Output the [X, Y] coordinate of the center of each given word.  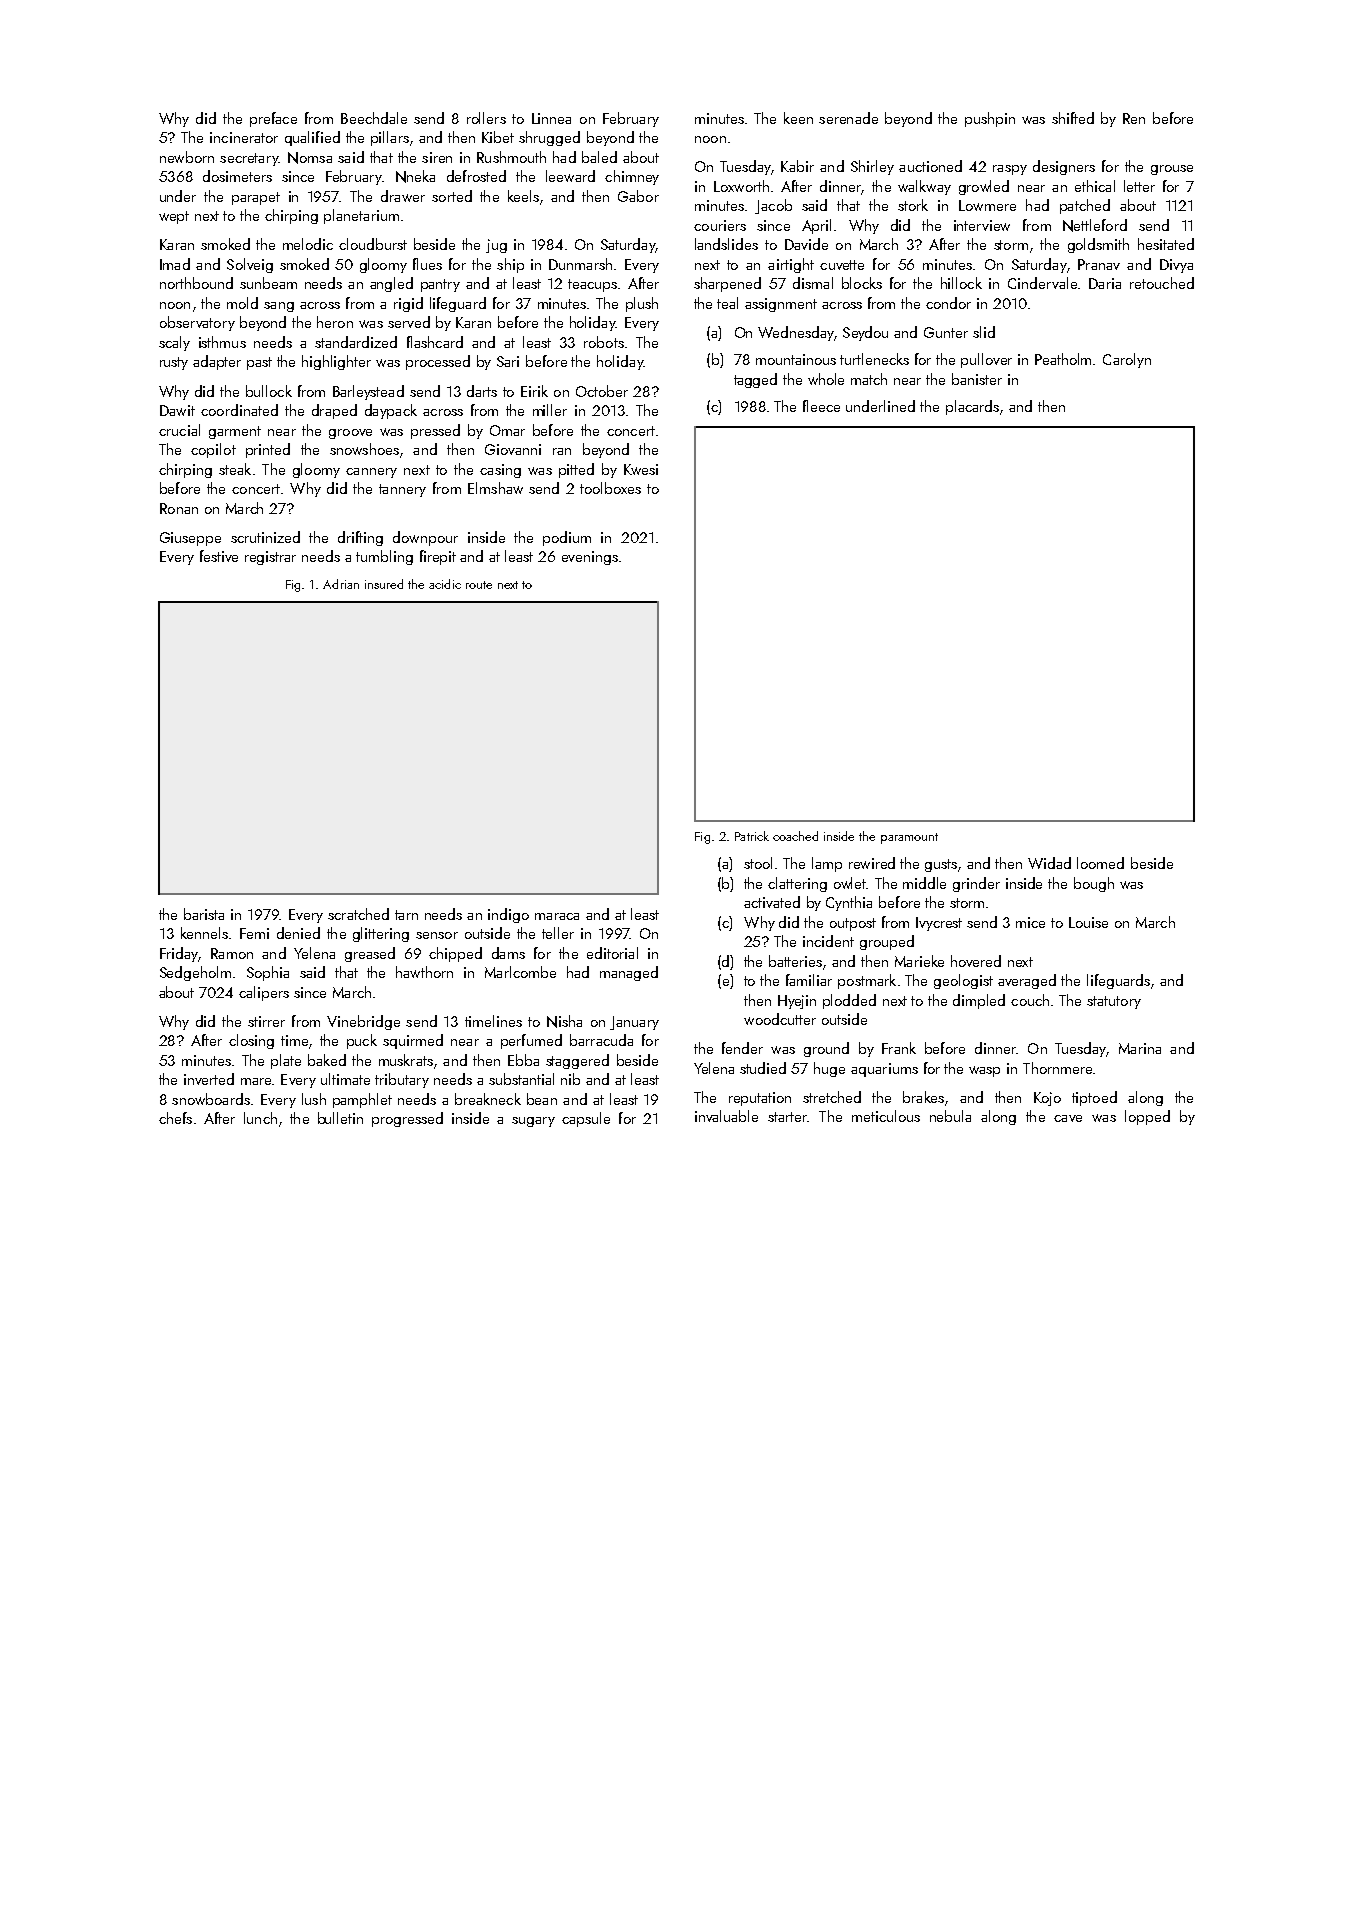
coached [795, 836]
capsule [586, 1119]
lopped [1147, 1117]
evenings [590, 558]
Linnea [551, 118]
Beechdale [374, 118]
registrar [270, 558]
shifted [1073, 118]
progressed [407, 1119]
